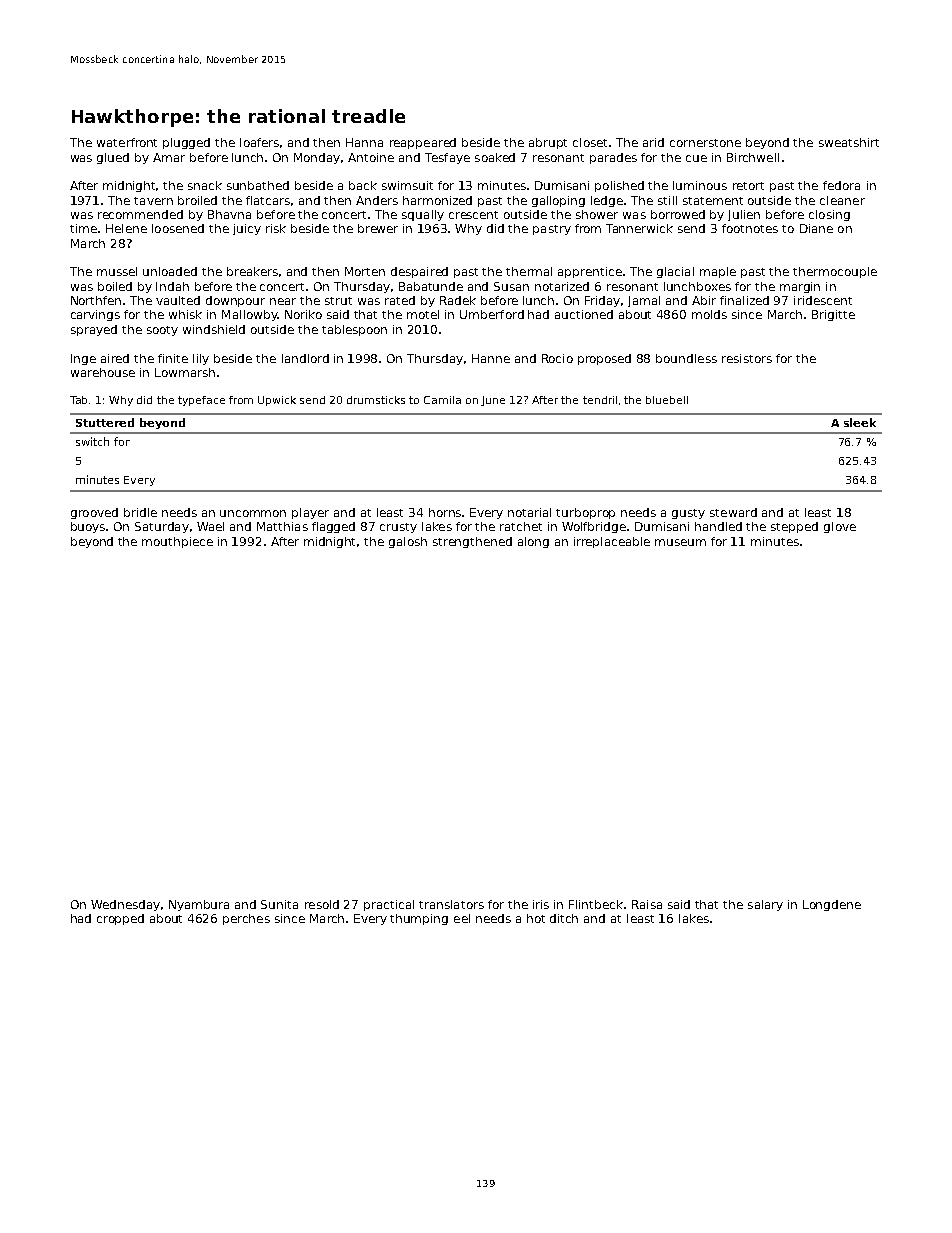  Describe the element at coordinates (840, 527) in the screenshot. I see `glove` at that location.
